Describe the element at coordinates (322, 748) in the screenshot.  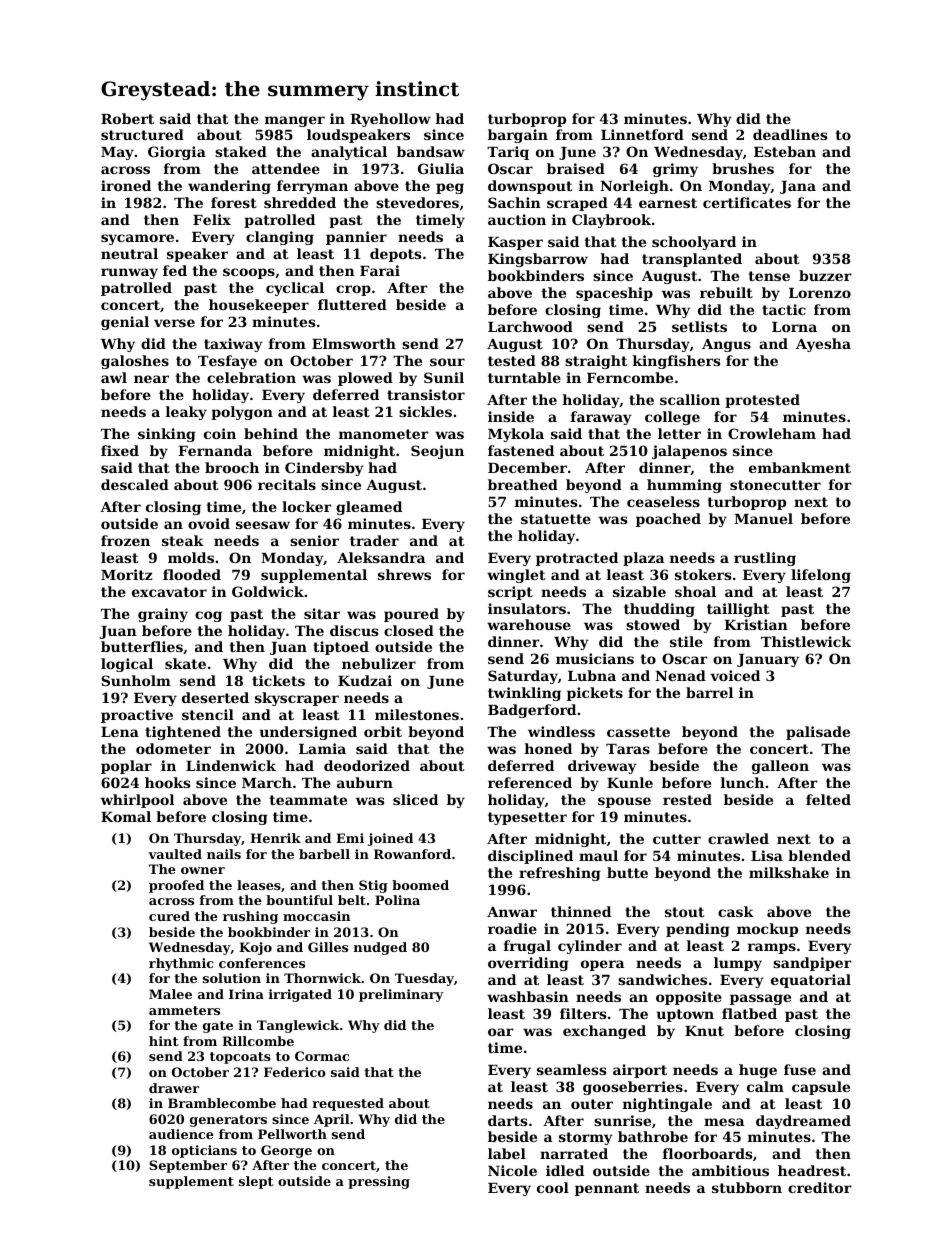
I see `Lamia` at that location.
